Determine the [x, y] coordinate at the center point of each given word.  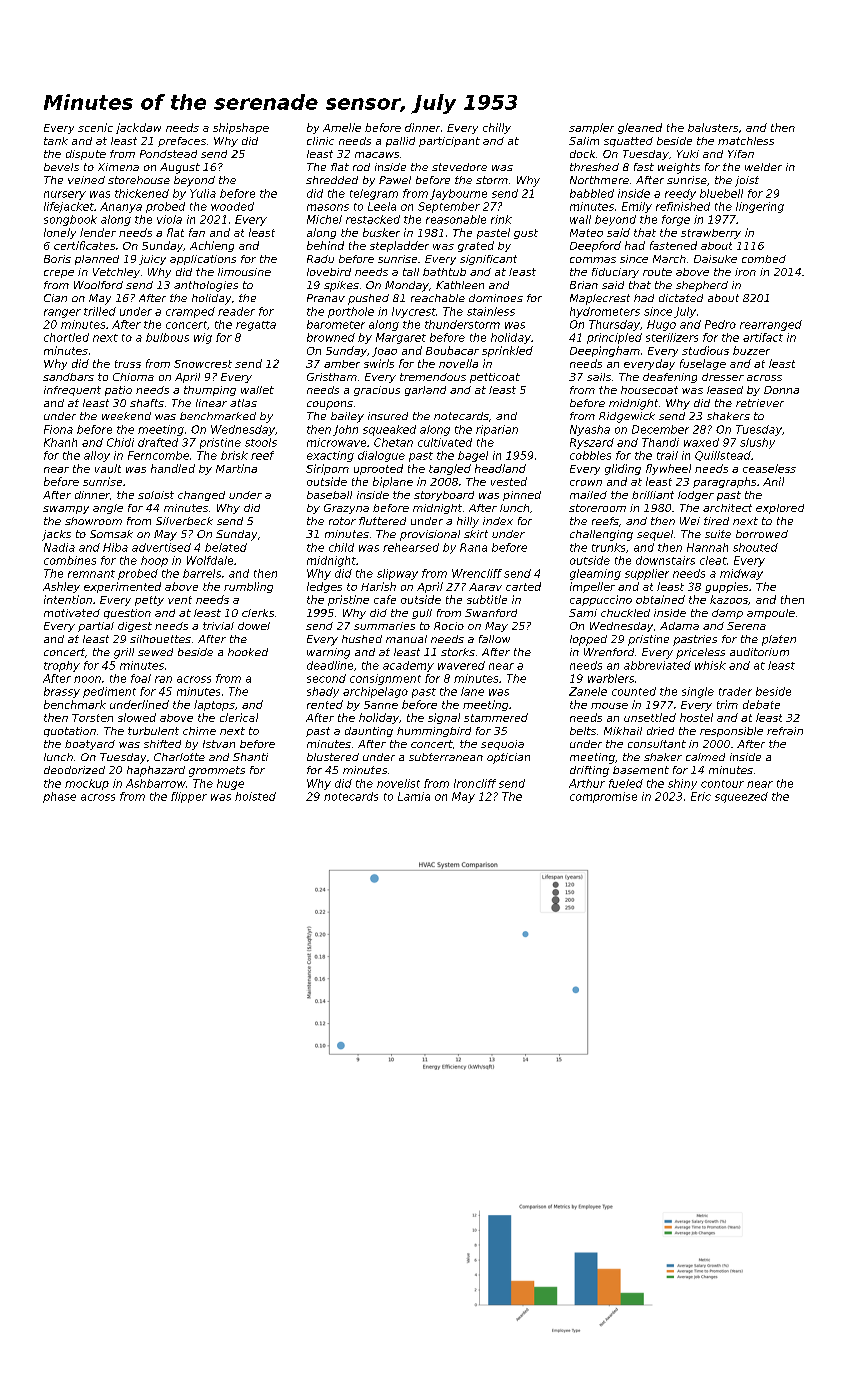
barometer [336, 324]
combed [764, 259]
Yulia [203, 193]
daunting [369, 732]
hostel [696, 717]
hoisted [255, 796]
